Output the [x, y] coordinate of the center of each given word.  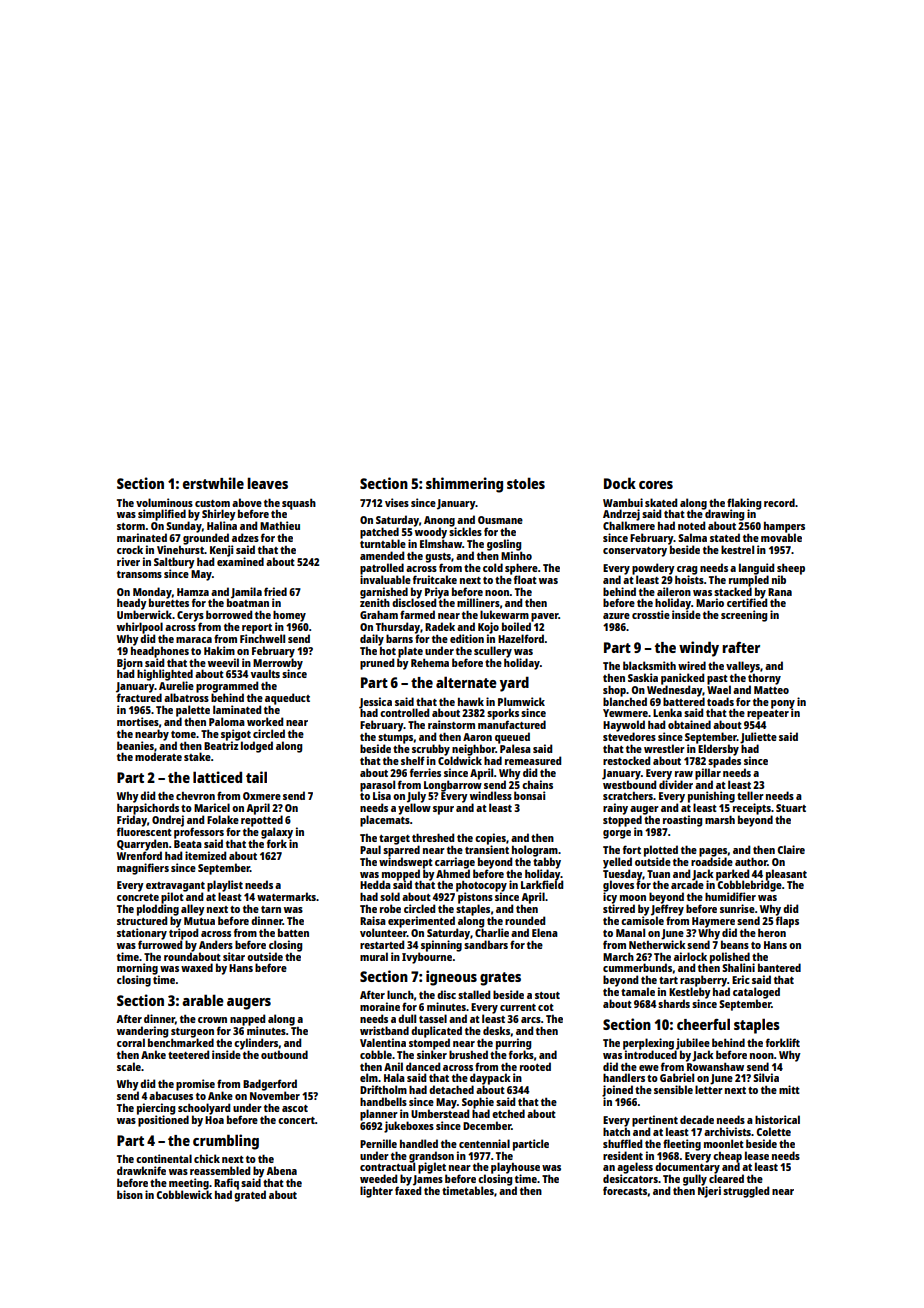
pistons [475, 898]
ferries [425, 772]
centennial [484, 1143]
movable [781, 537]
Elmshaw [441, 543]
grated [250, 1196]
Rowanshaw [715, 1067]
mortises [138, 721]
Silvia [766, 1077]
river [128, 561]
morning [137, 969]
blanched [625, 701]
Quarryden [142, 845]
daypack [490, 1079]
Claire [791, 849]
